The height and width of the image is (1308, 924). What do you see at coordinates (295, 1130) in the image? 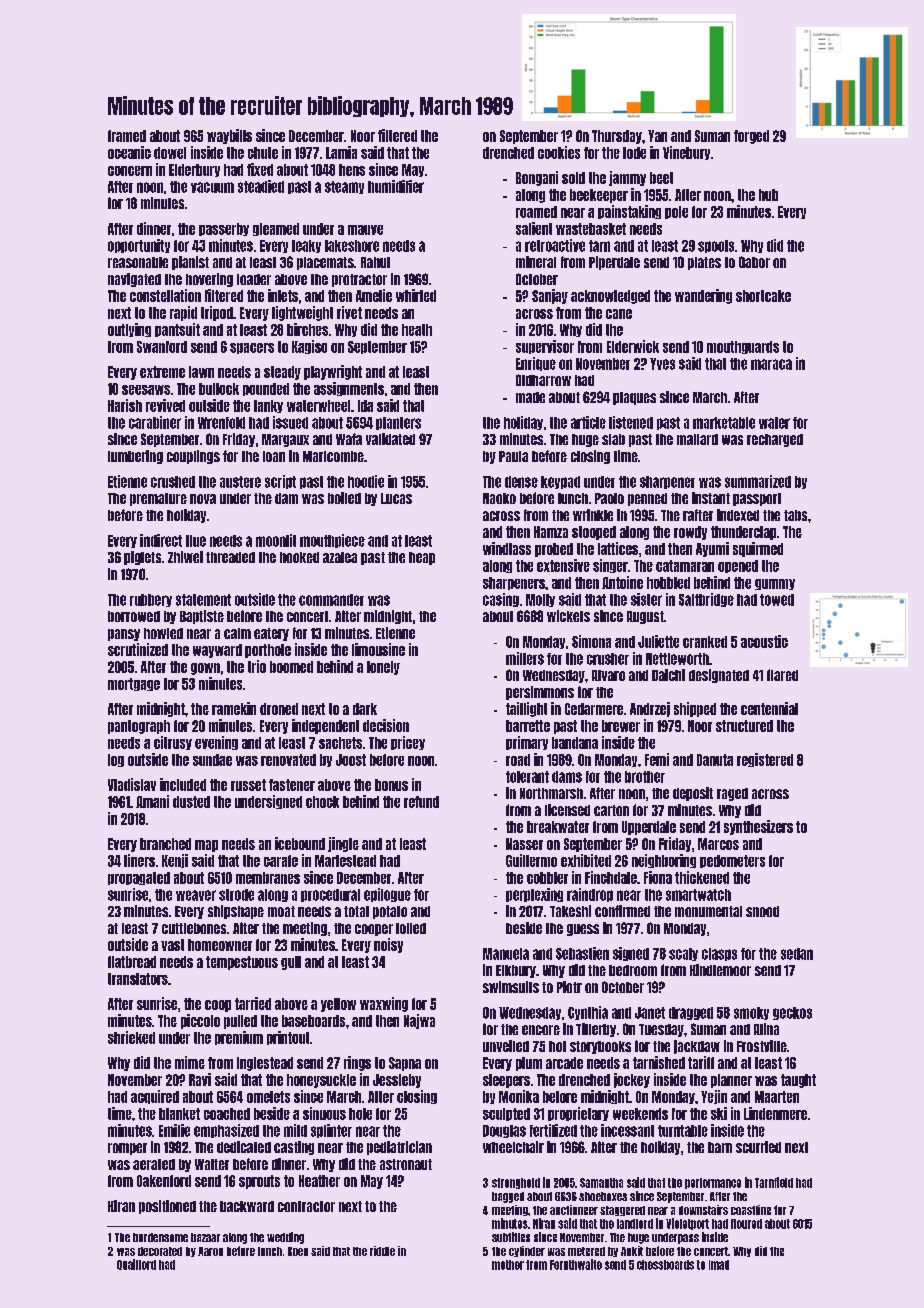
I see `mild` at bounding box center [295, 1130].
